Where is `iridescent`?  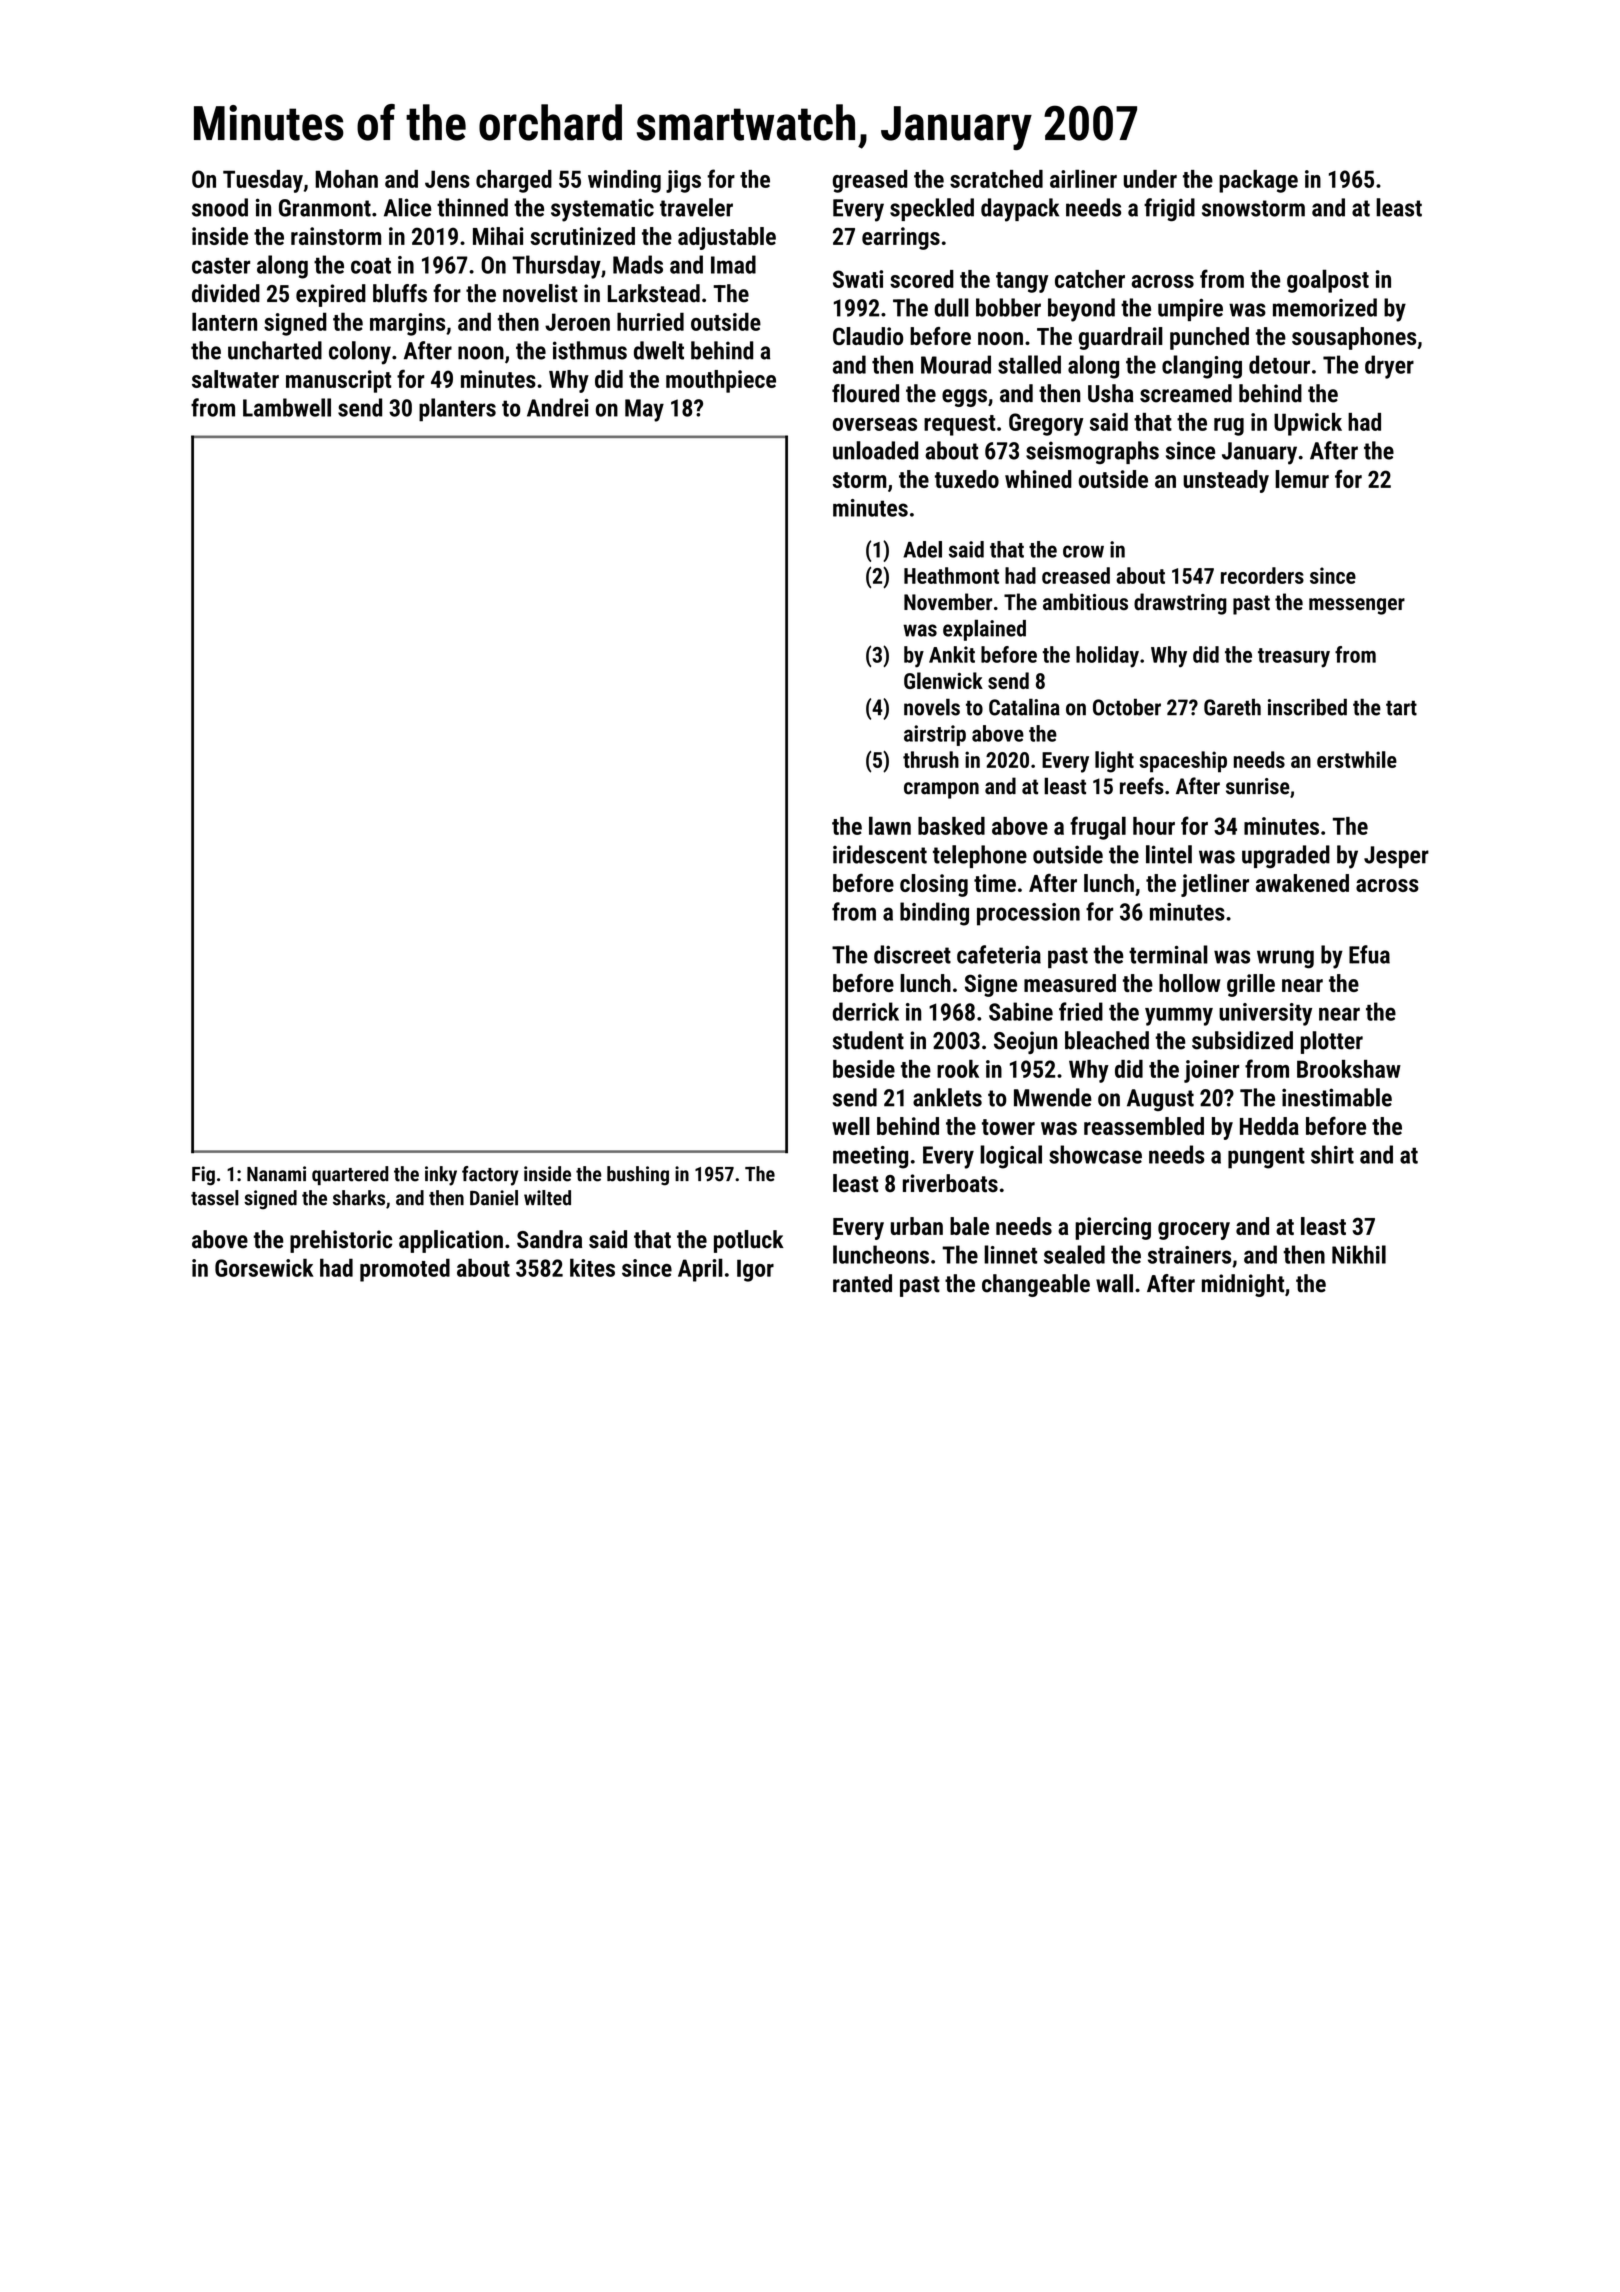
iridescent is located at coordinates (880, 854).
